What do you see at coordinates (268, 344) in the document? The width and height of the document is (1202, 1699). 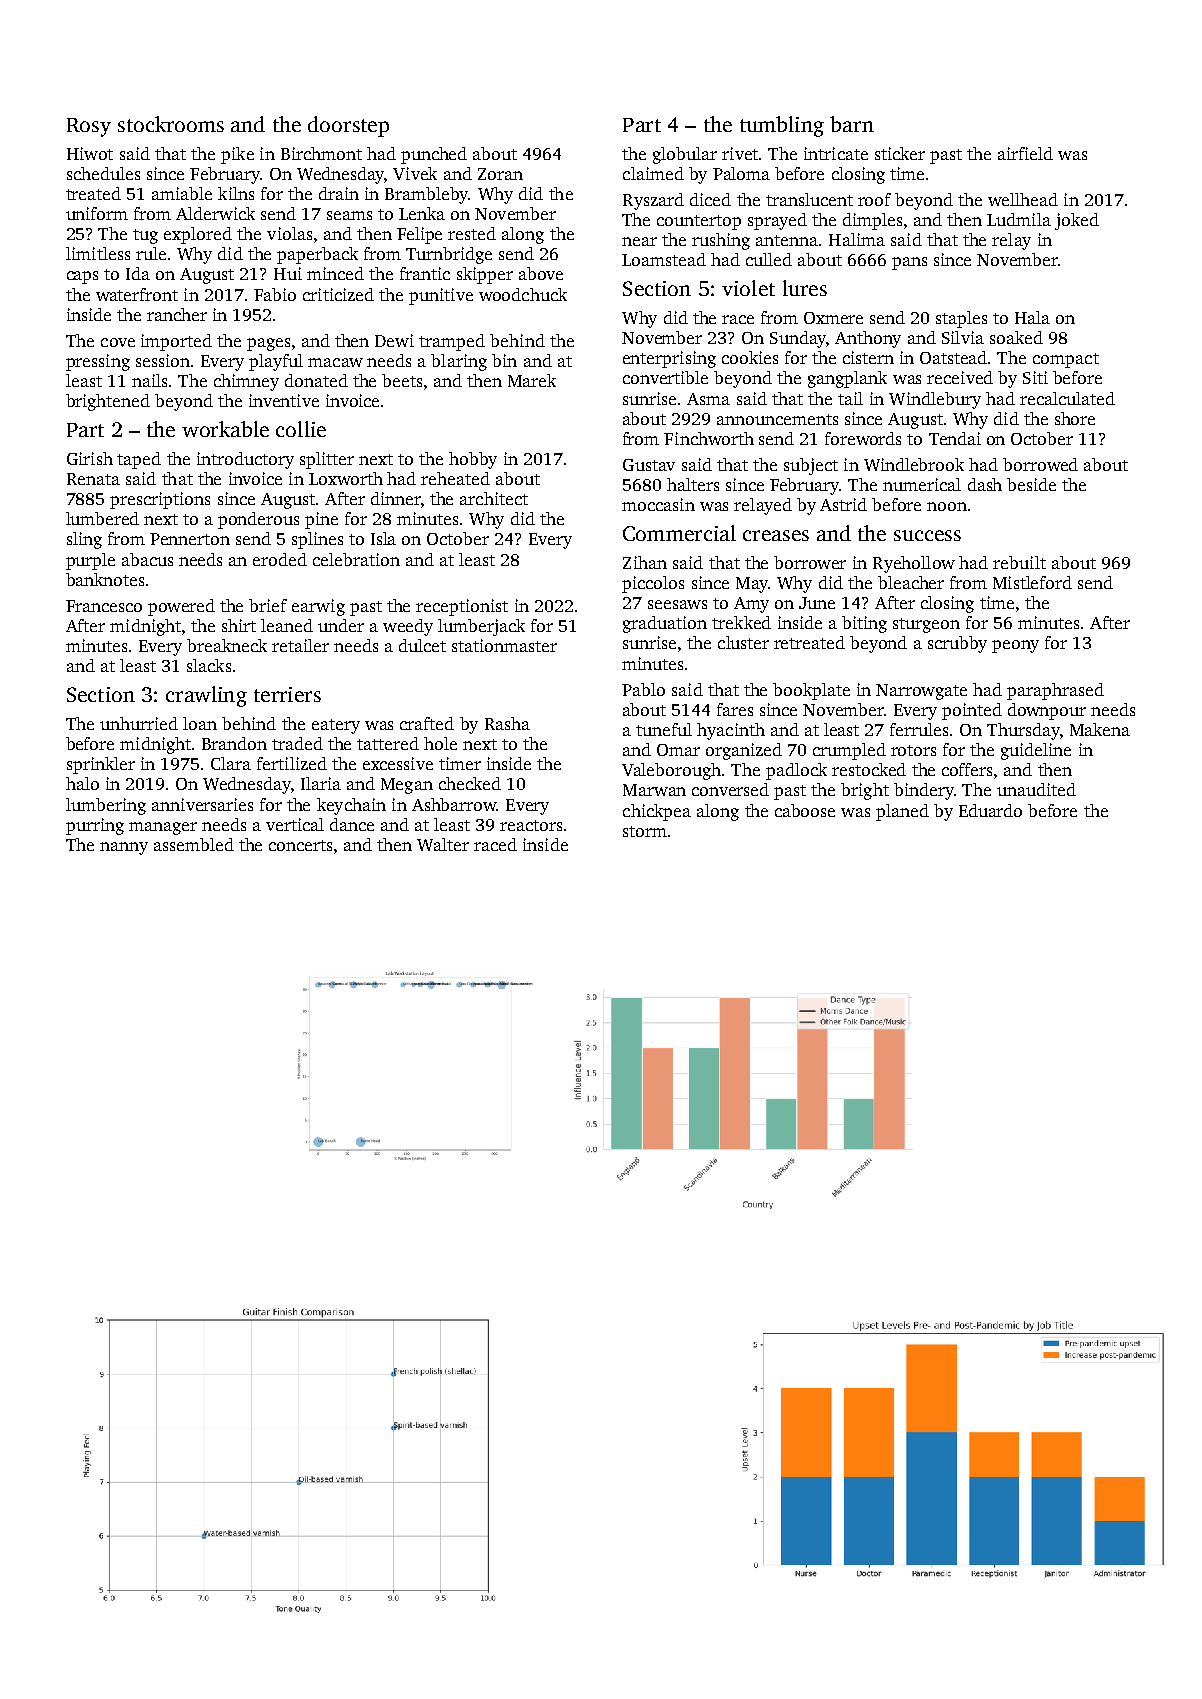 I see `pages` at bounding box center [268, 344].
